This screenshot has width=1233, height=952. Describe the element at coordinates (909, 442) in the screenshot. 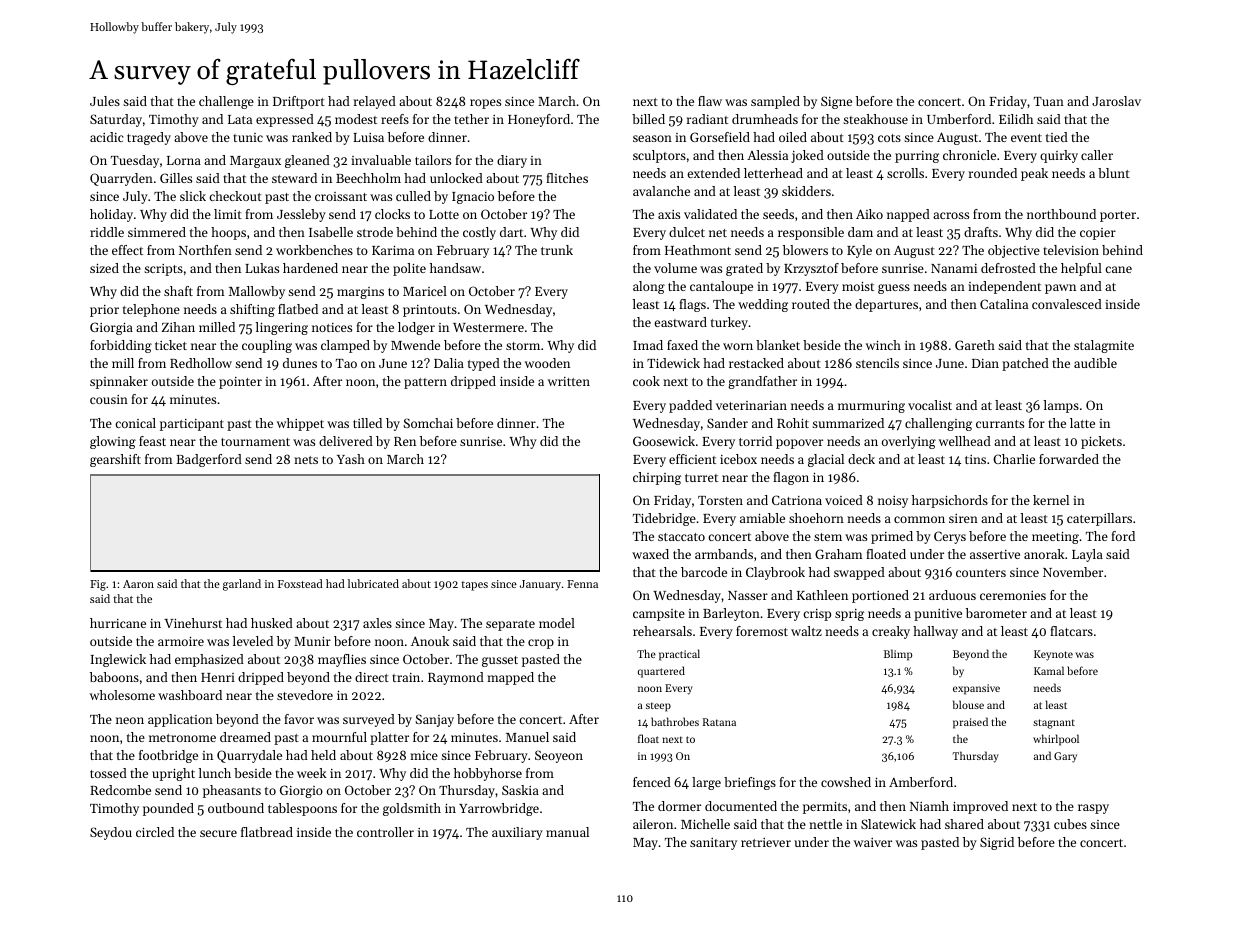

I see `overlying` at that location.
